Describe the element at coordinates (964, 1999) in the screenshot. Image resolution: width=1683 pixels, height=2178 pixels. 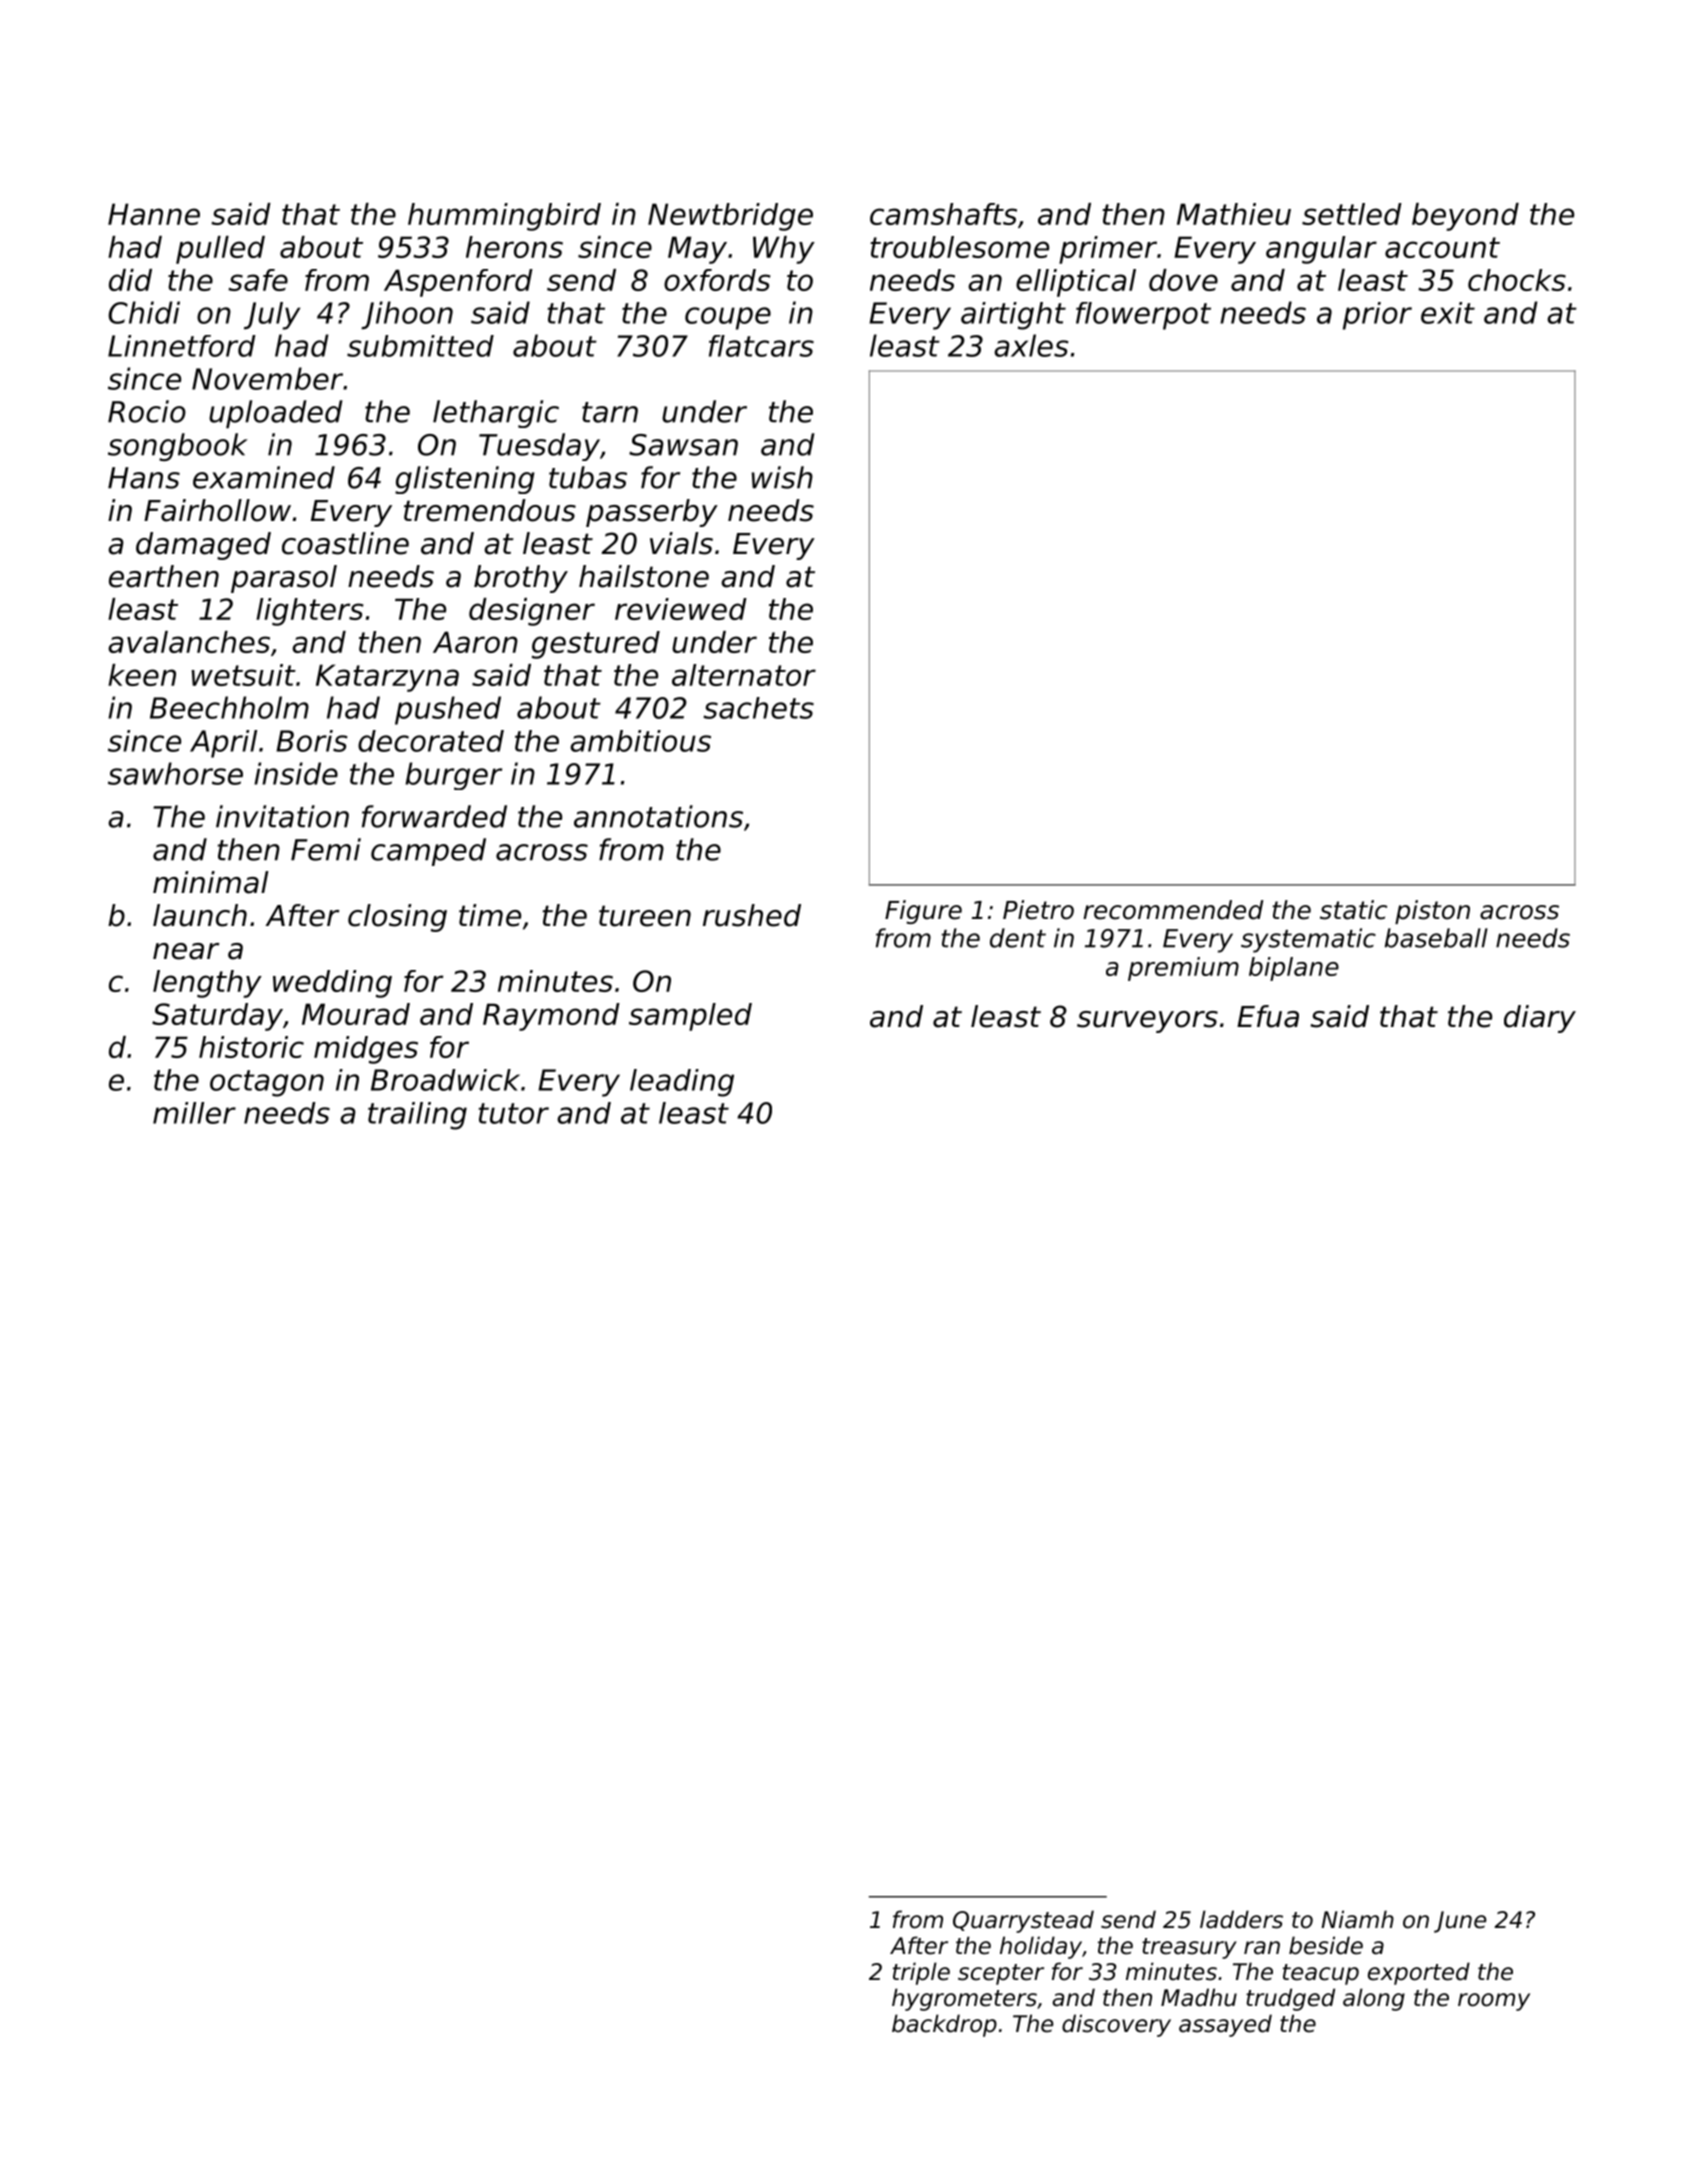
I see `hygrometers` at that location.
